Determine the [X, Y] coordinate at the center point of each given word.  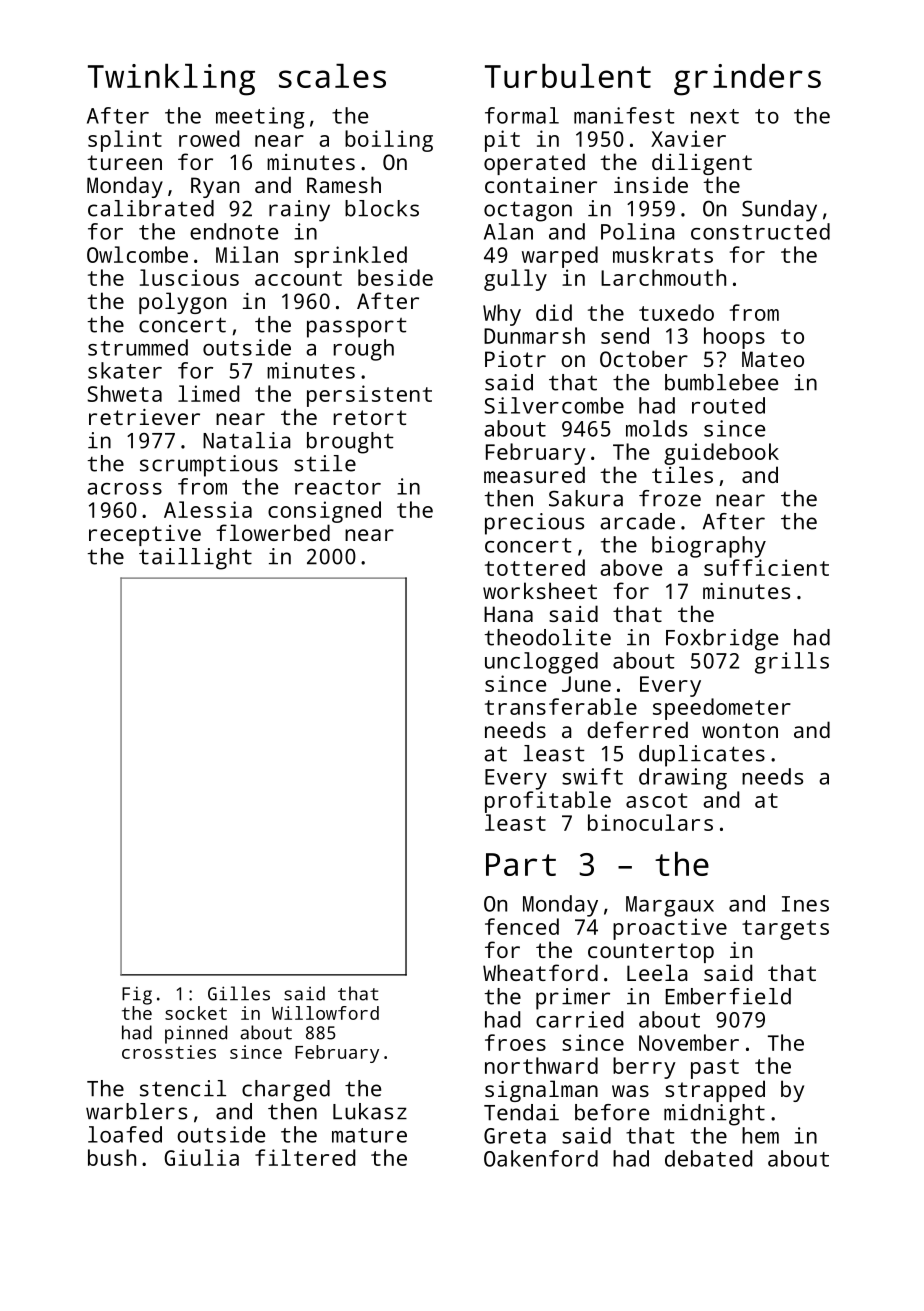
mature [369, 1135]
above [631, 567]
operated [534, 164]
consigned [324, 512]
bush [112, 1157]
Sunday [779, 211]
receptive [145, 535]
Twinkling [171, 80]
